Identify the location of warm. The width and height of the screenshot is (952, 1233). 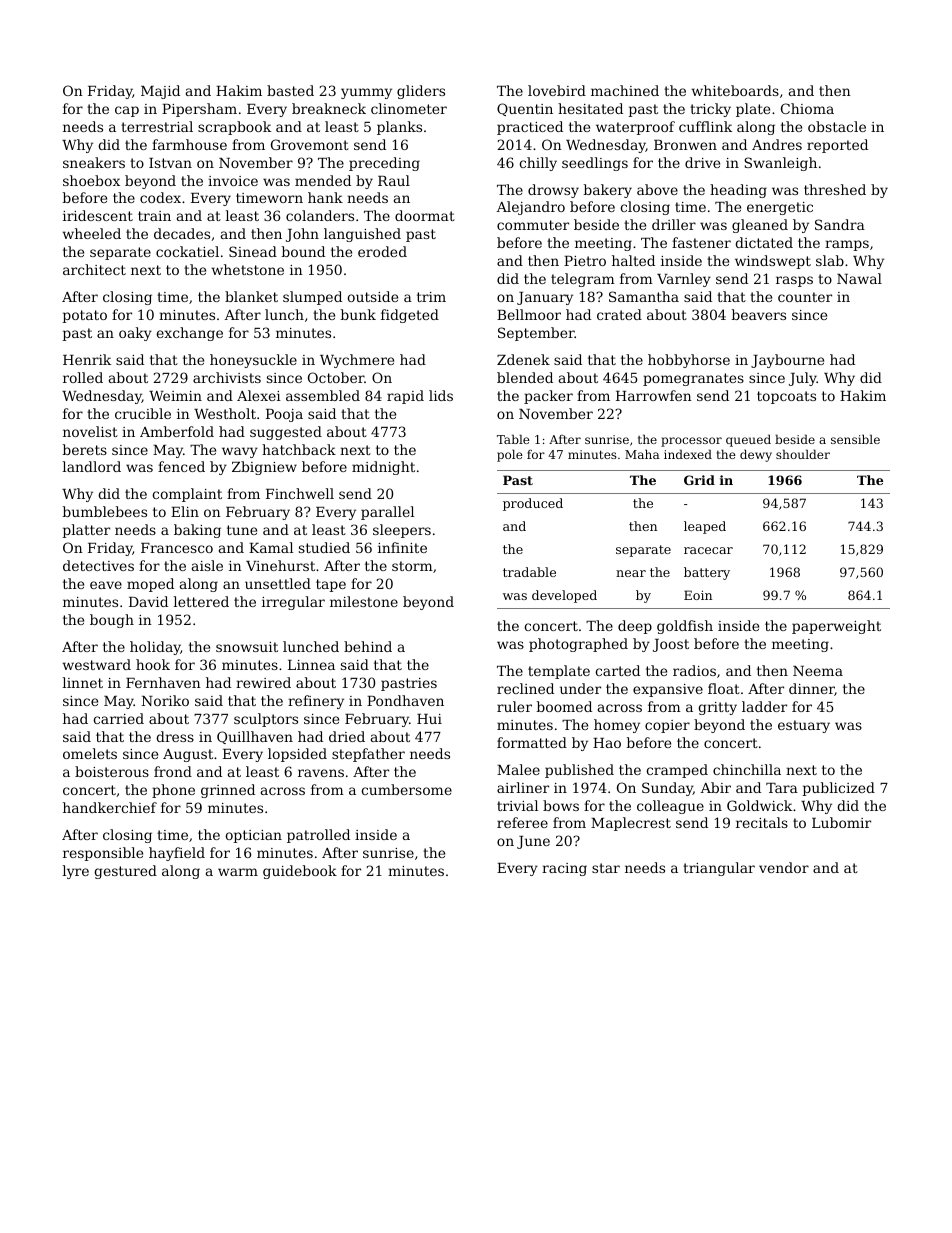
(238, 872).
